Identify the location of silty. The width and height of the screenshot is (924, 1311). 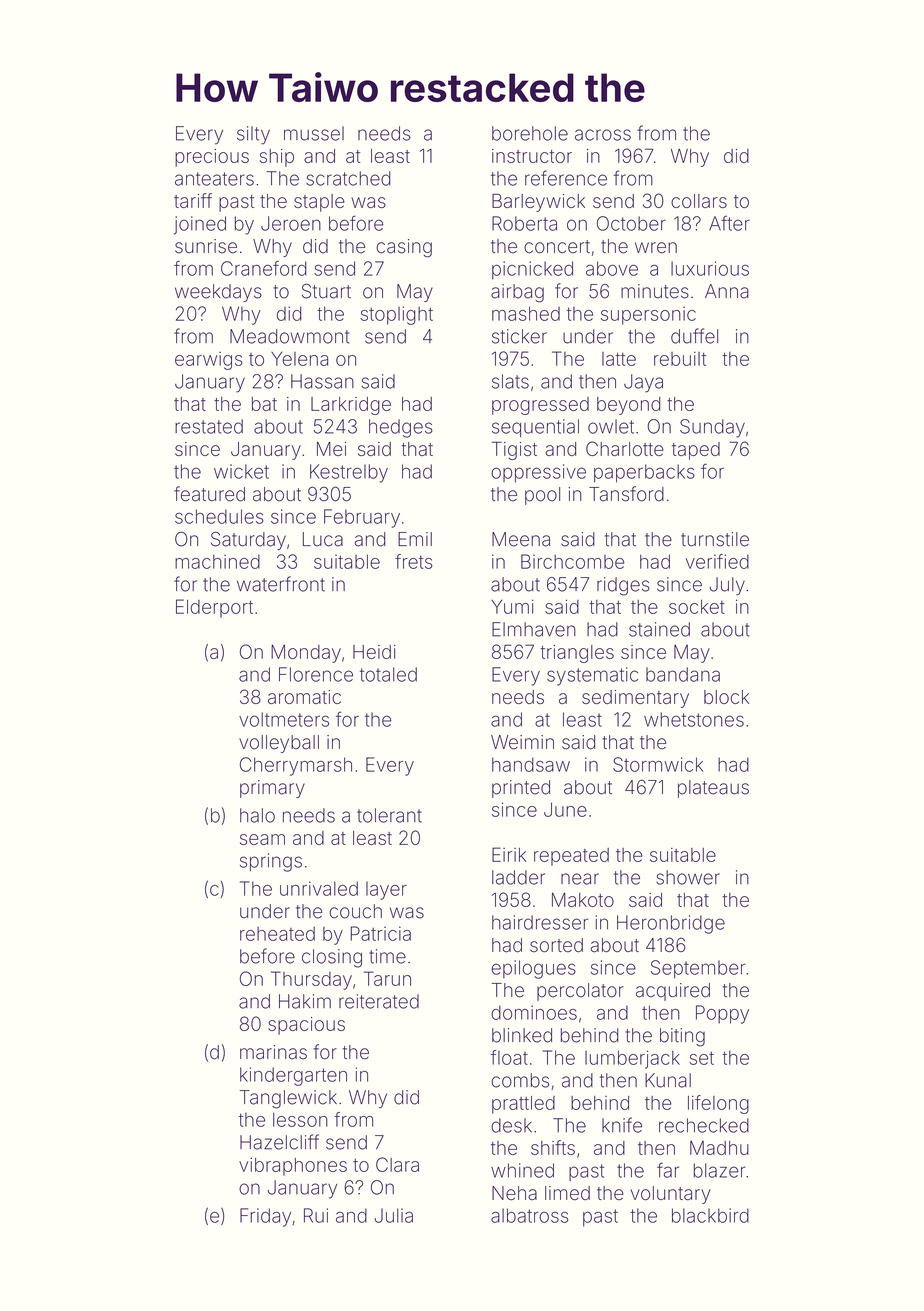
(253, 135).
